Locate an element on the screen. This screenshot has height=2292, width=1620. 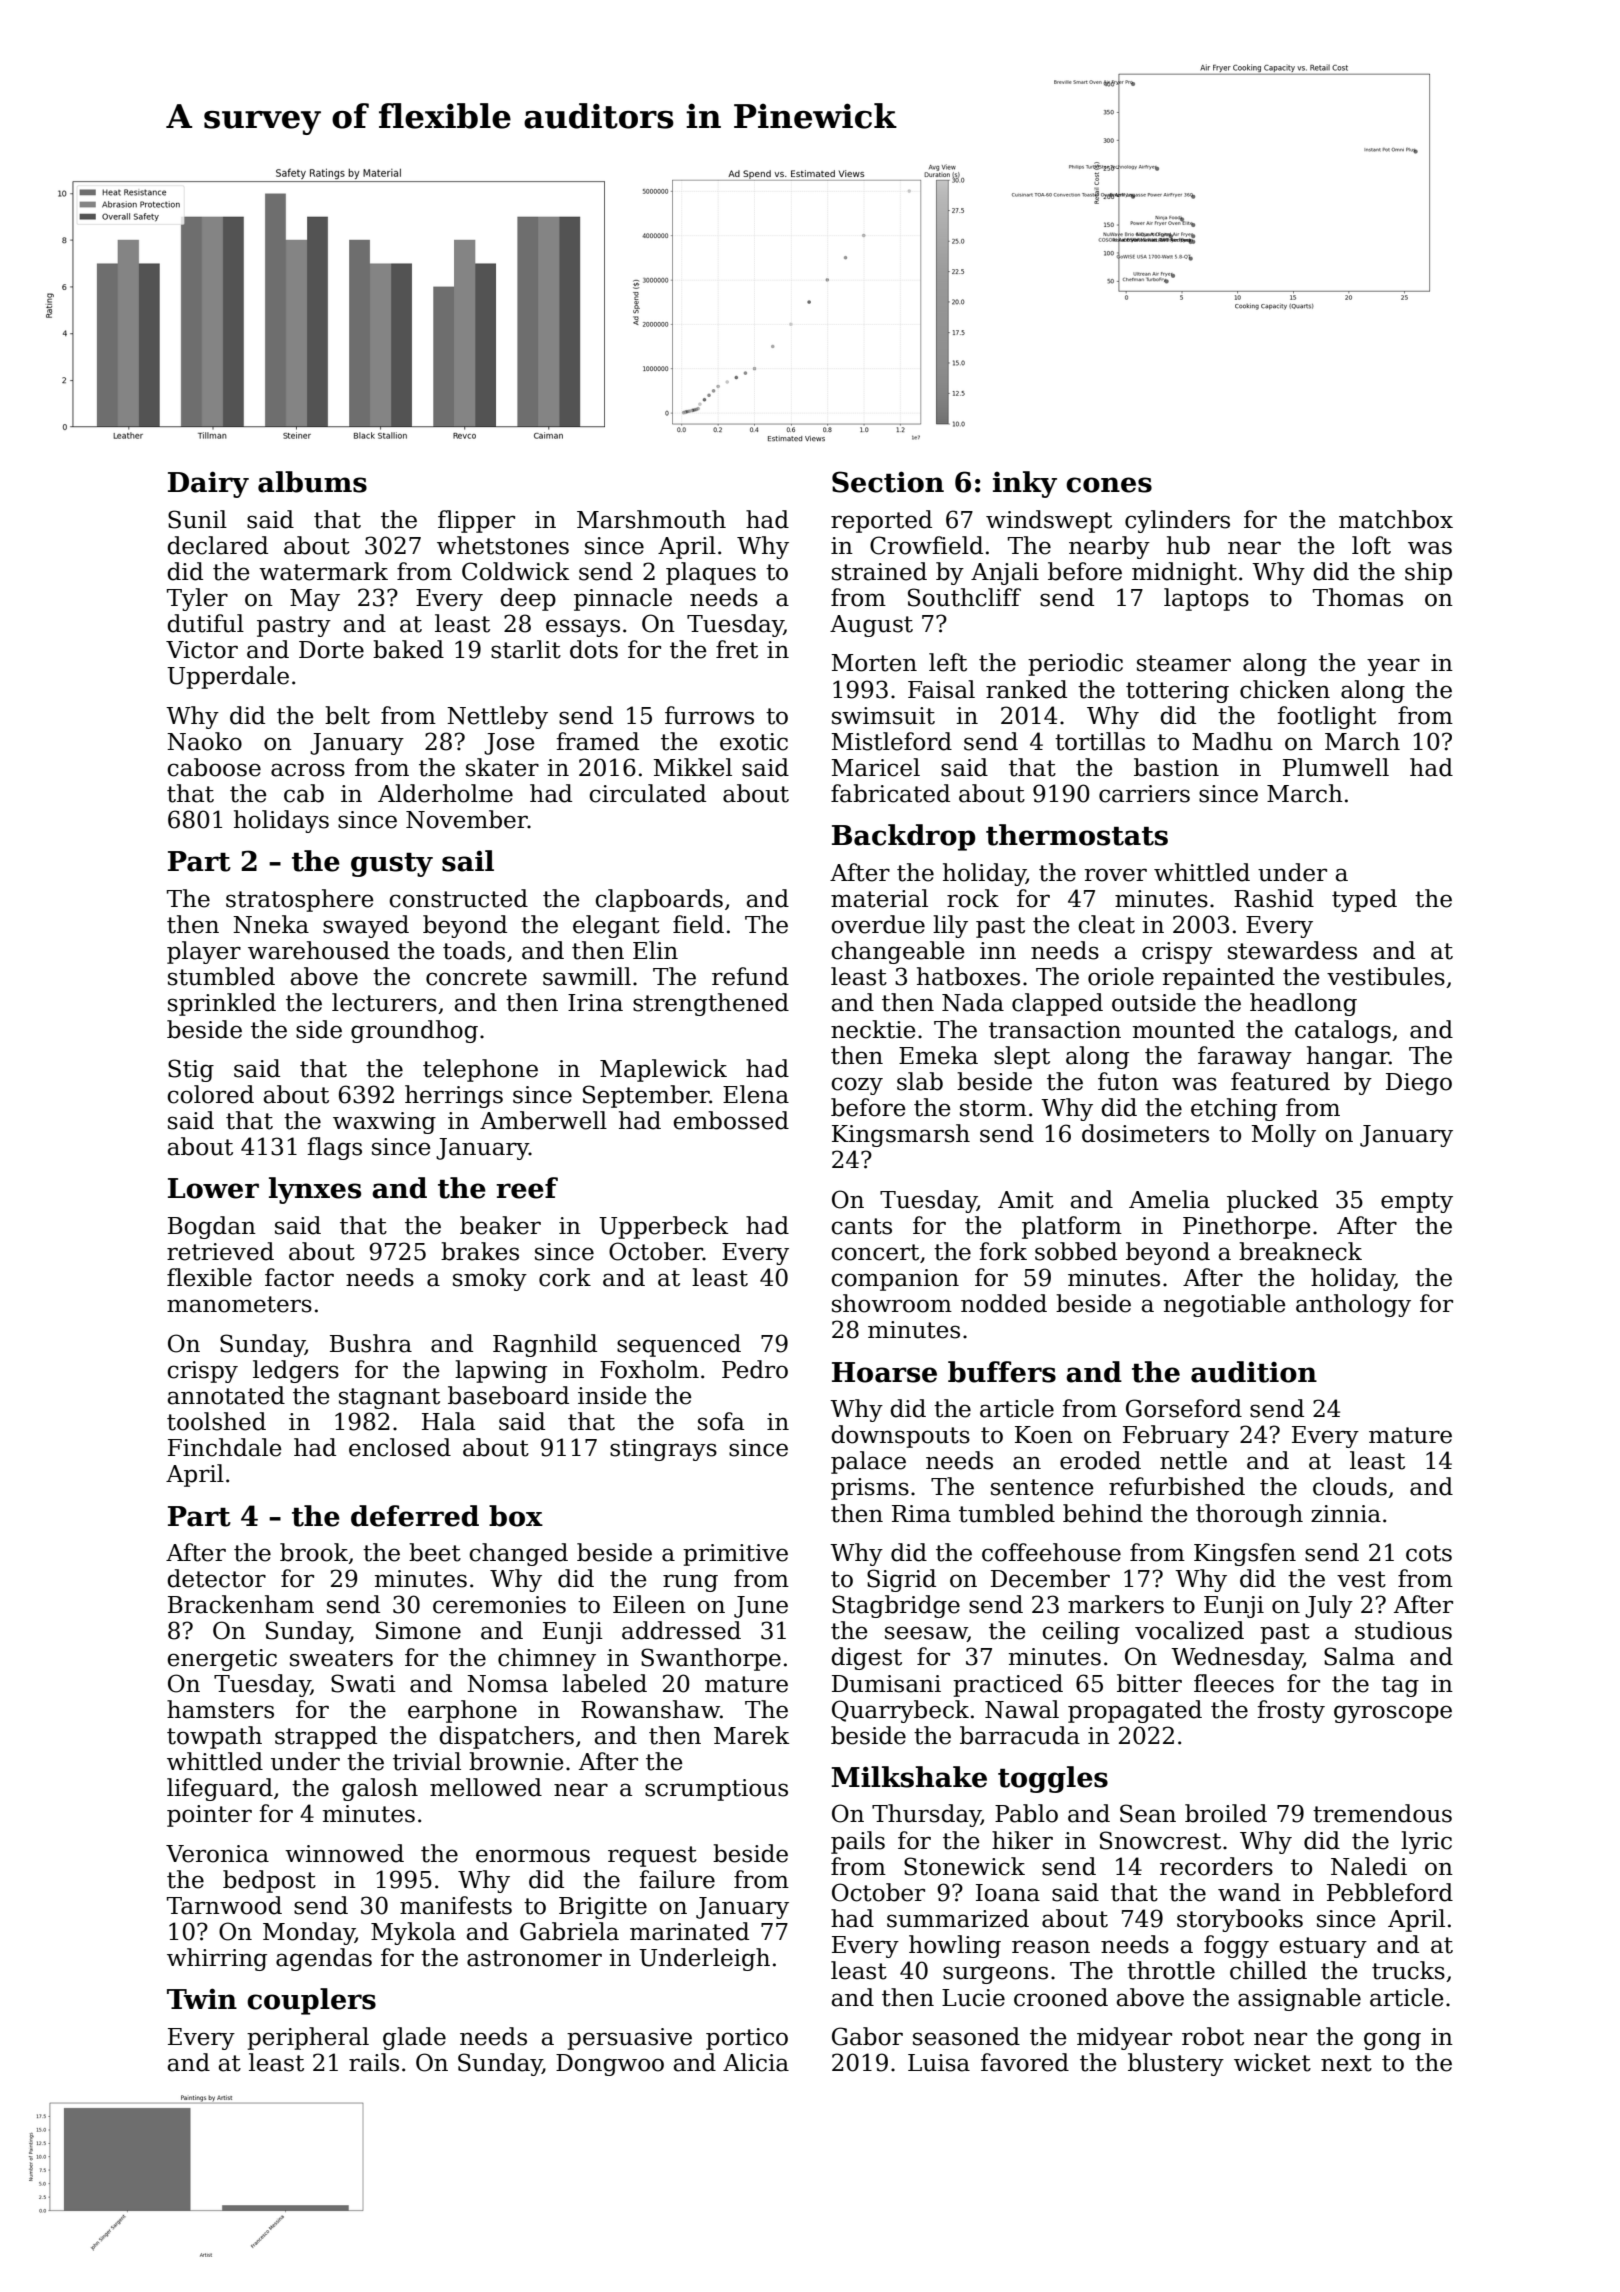
lecturers is located at coordinates (384, 1002).
